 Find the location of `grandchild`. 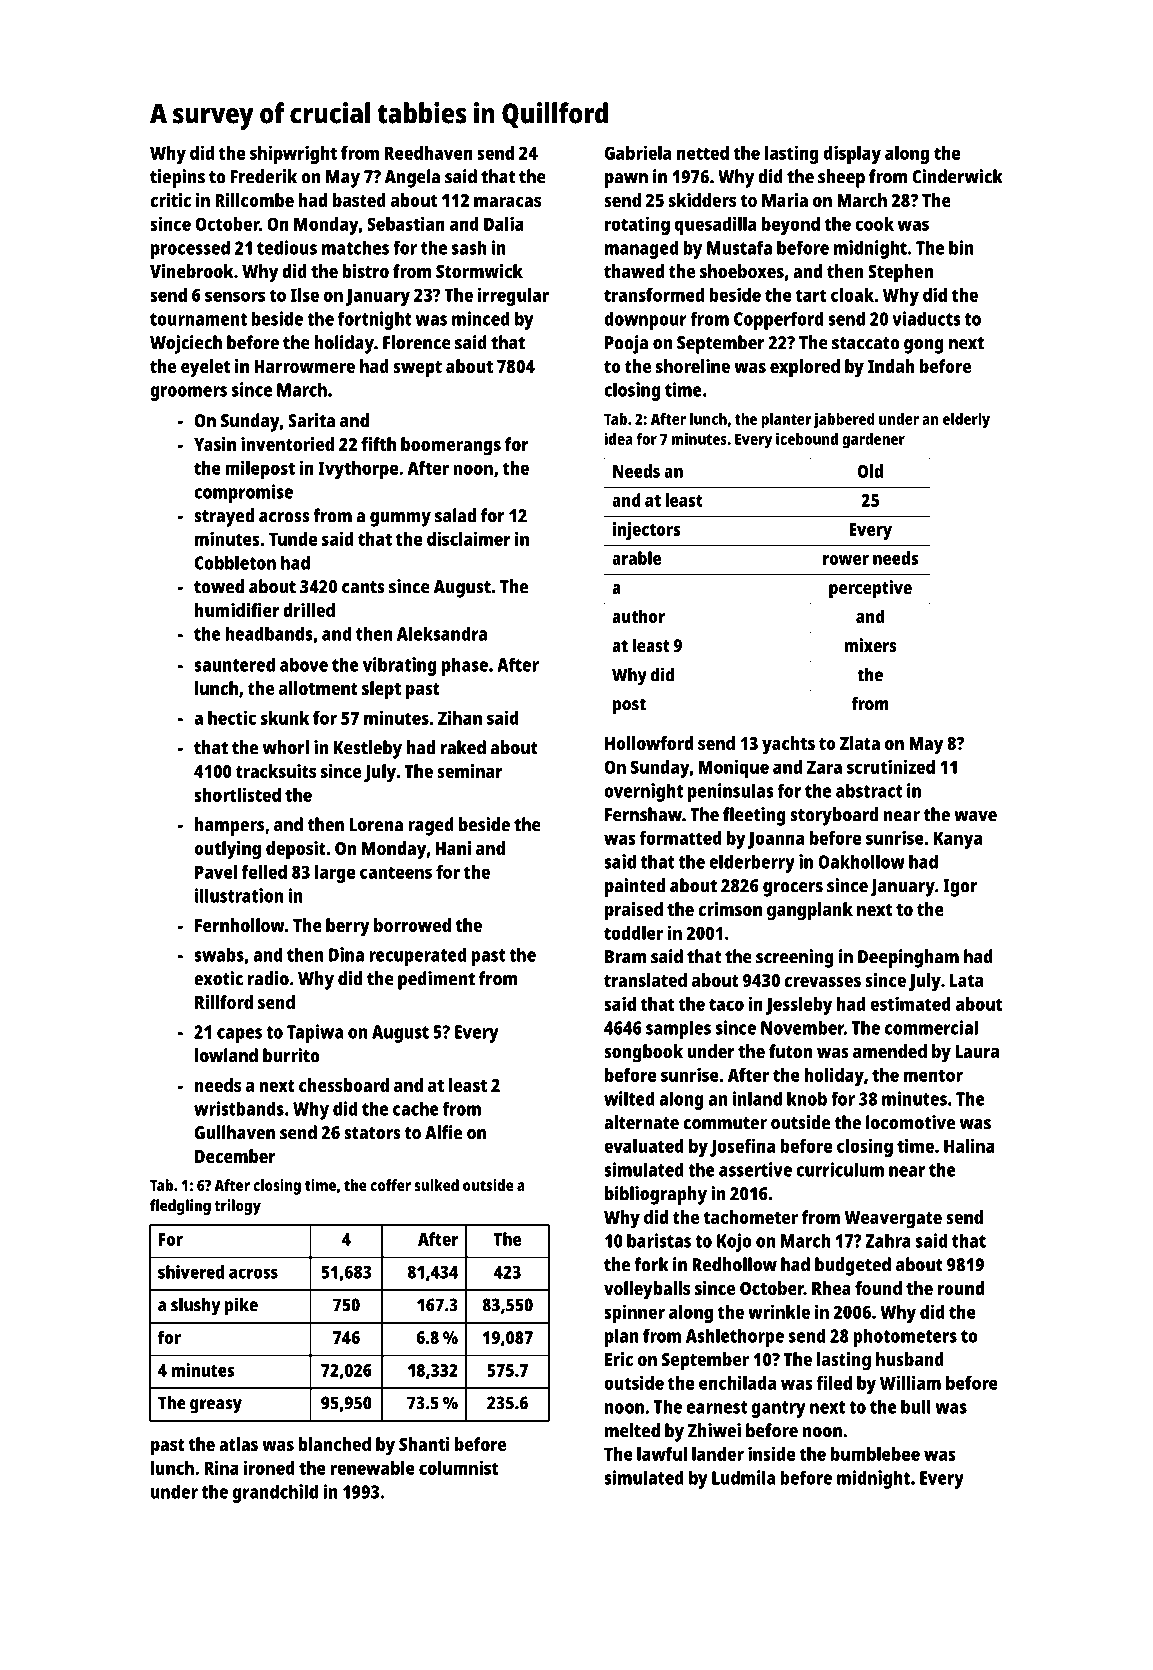

grandchild is located at coordinates (275, 1493).
